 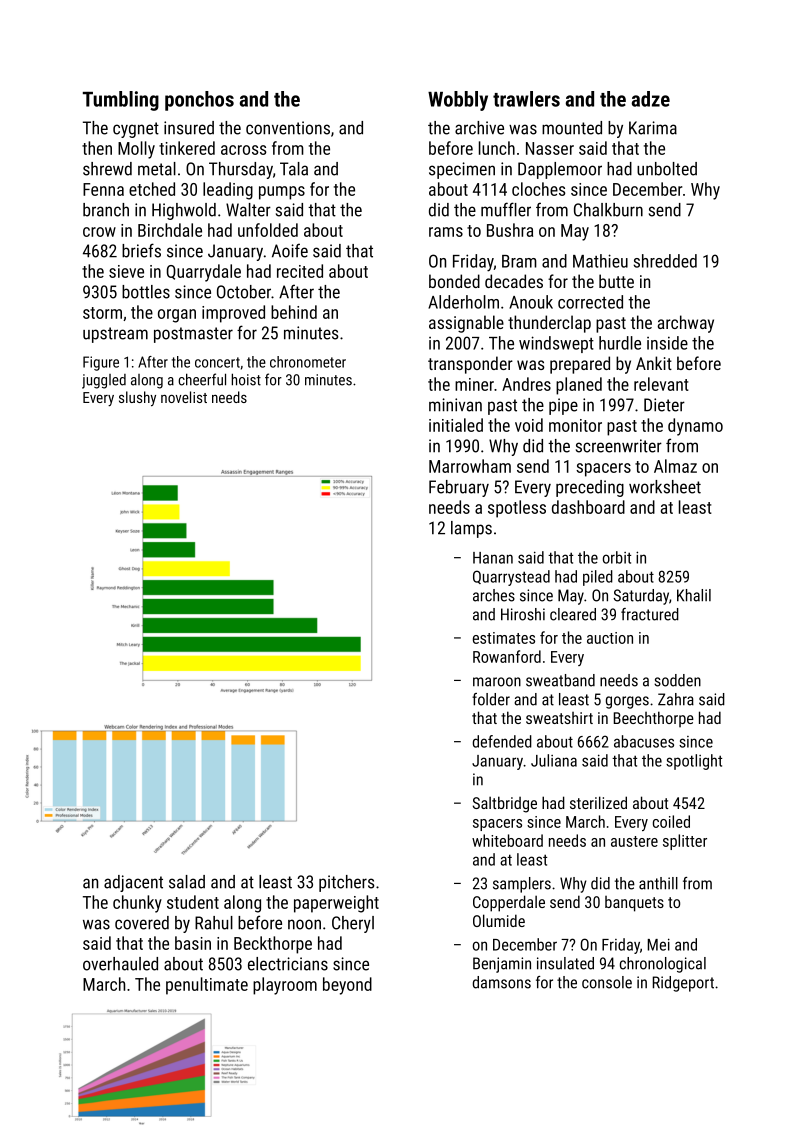 What do you see at coordinates (288, 128) in the document?
I see `conventions` at bounding box center [288, 128].
